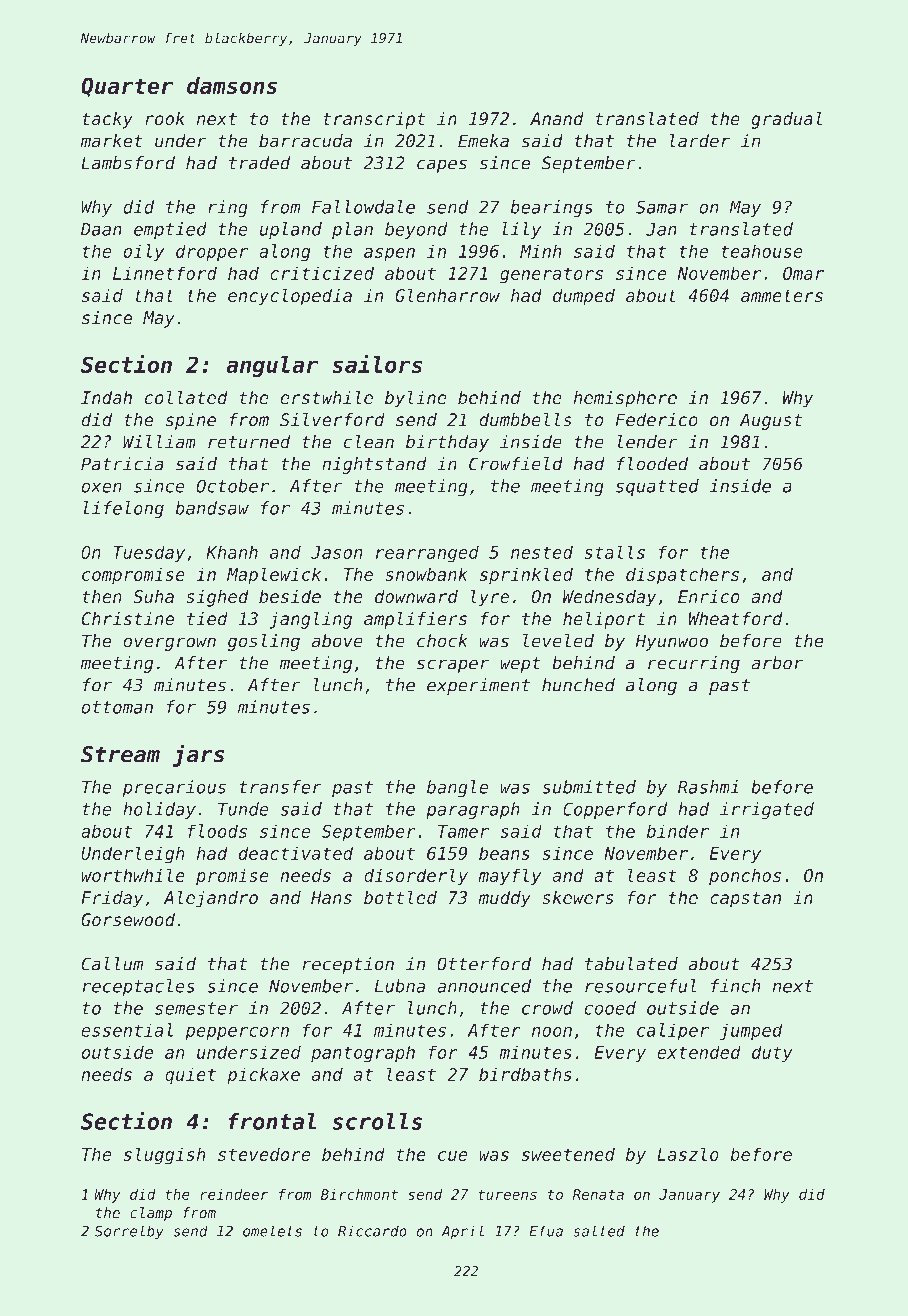 The image size is (908, 1316). Describe the element at coordinates (463, 831) in the screenshot. I see `Tamer` at that location.
